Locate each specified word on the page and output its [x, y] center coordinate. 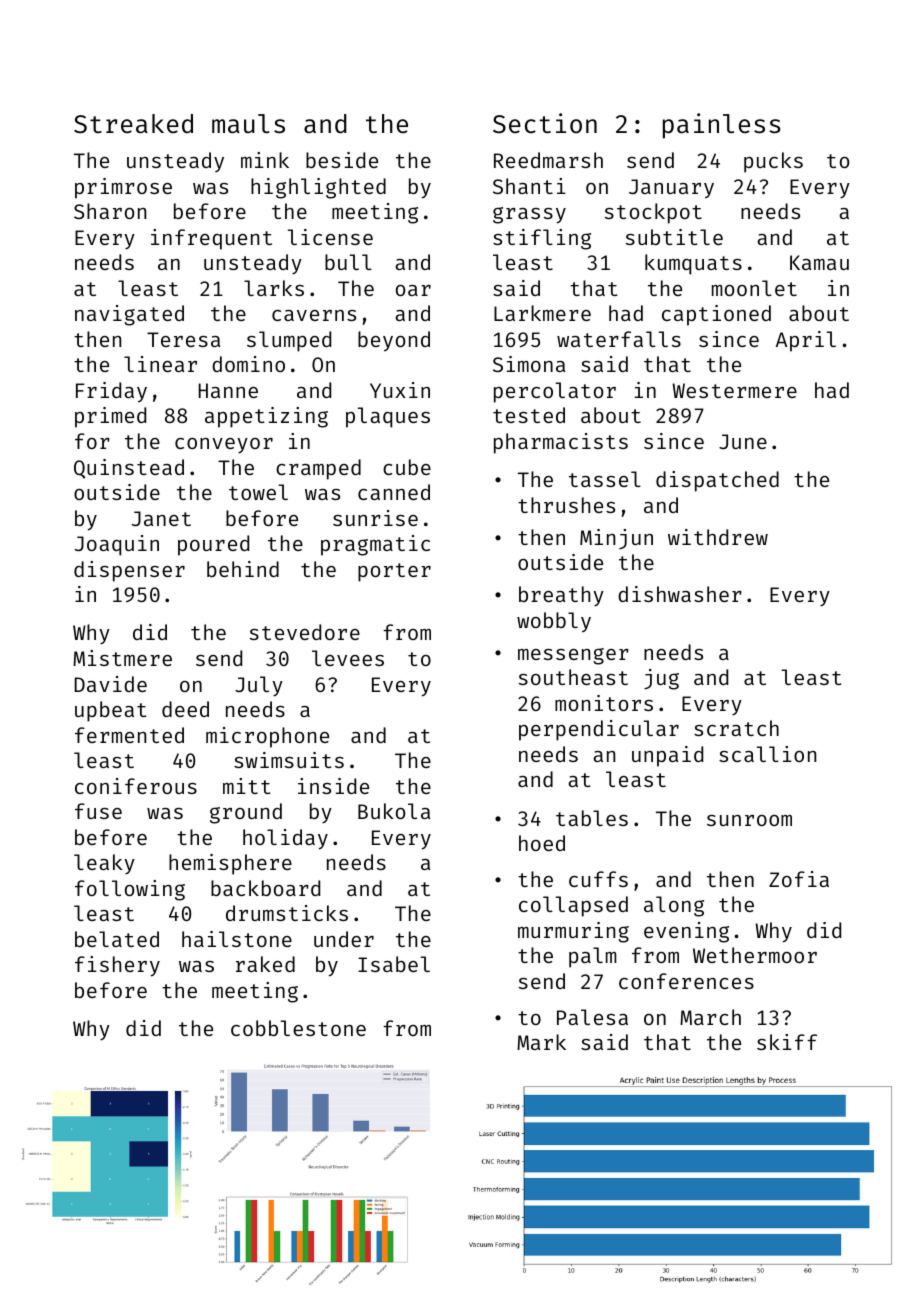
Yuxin [400, 390]
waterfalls [619, 339]
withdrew [718, 537]
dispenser [129, 571]
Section [545, 123]
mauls [248, 124]
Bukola [394, 811]
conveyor [224, 445]
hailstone [237, 939]
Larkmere [542, 313]
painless [722, 126]
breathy [561, 596]
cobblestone [298, 1028]
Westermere [734, 390]
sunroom [749, 820]
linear [160, 364]
